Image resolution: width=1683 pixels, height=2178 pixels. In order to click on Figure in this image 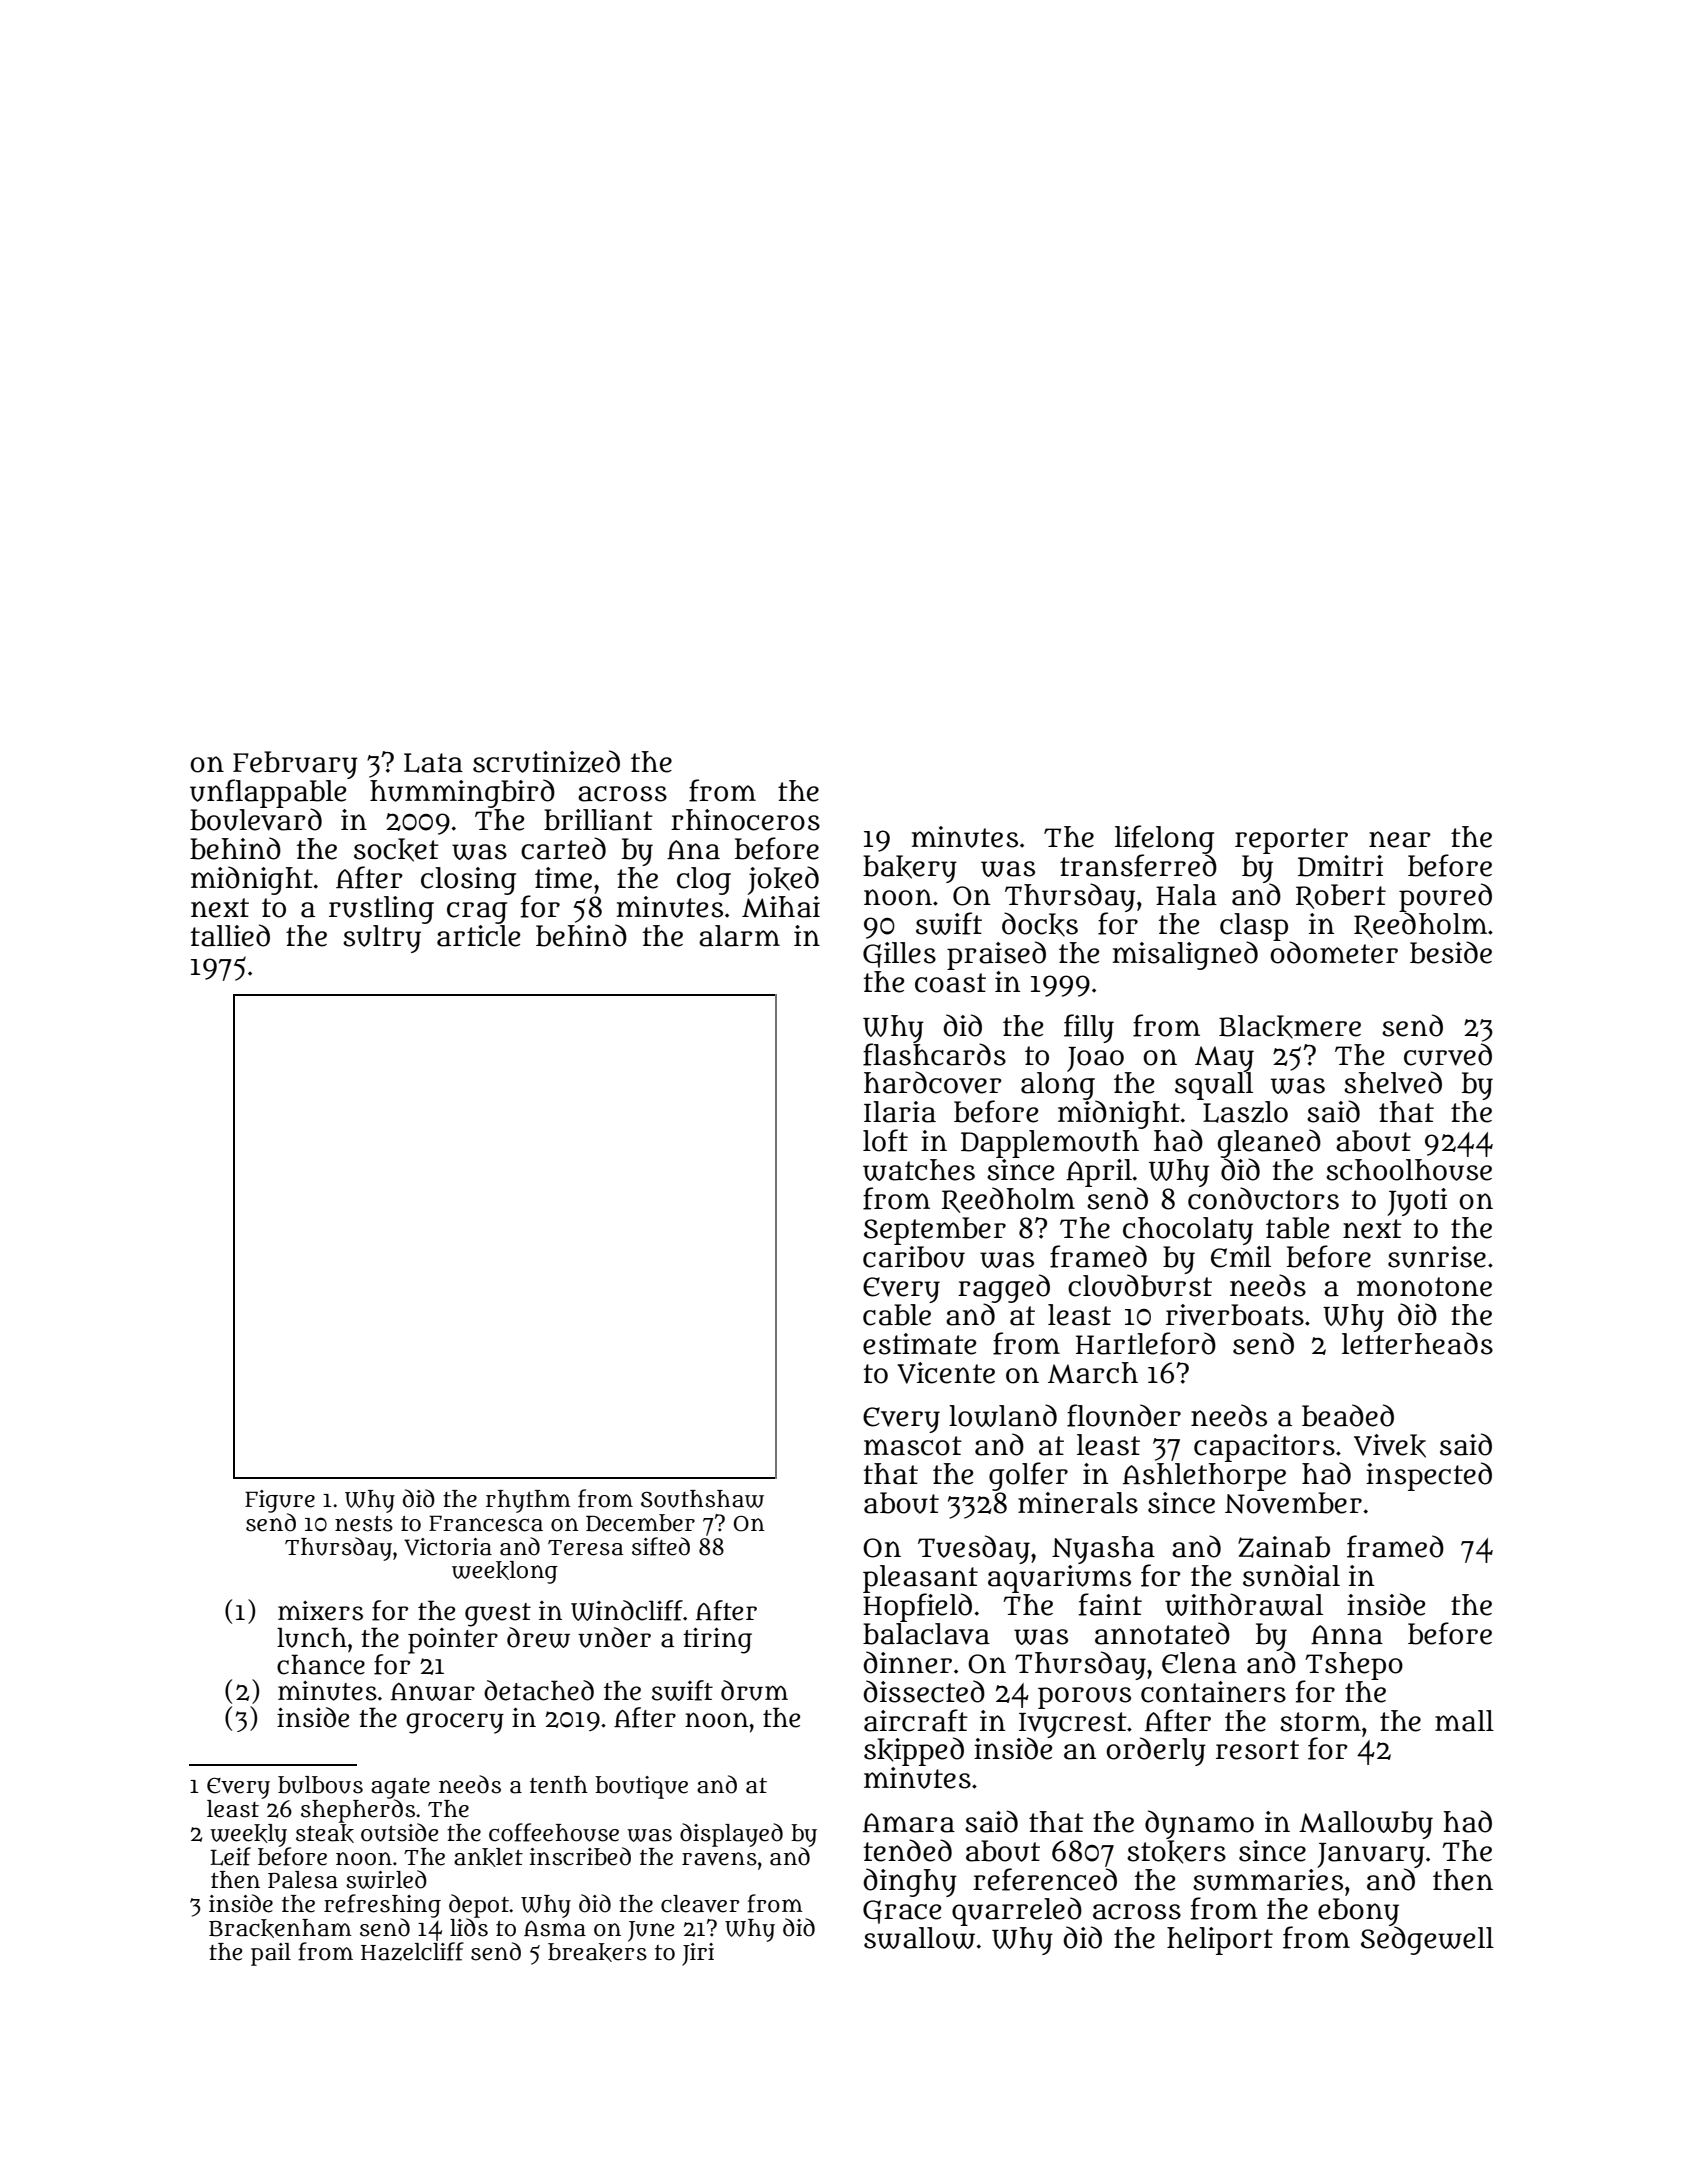, I will do `click(280, 1501)`.
